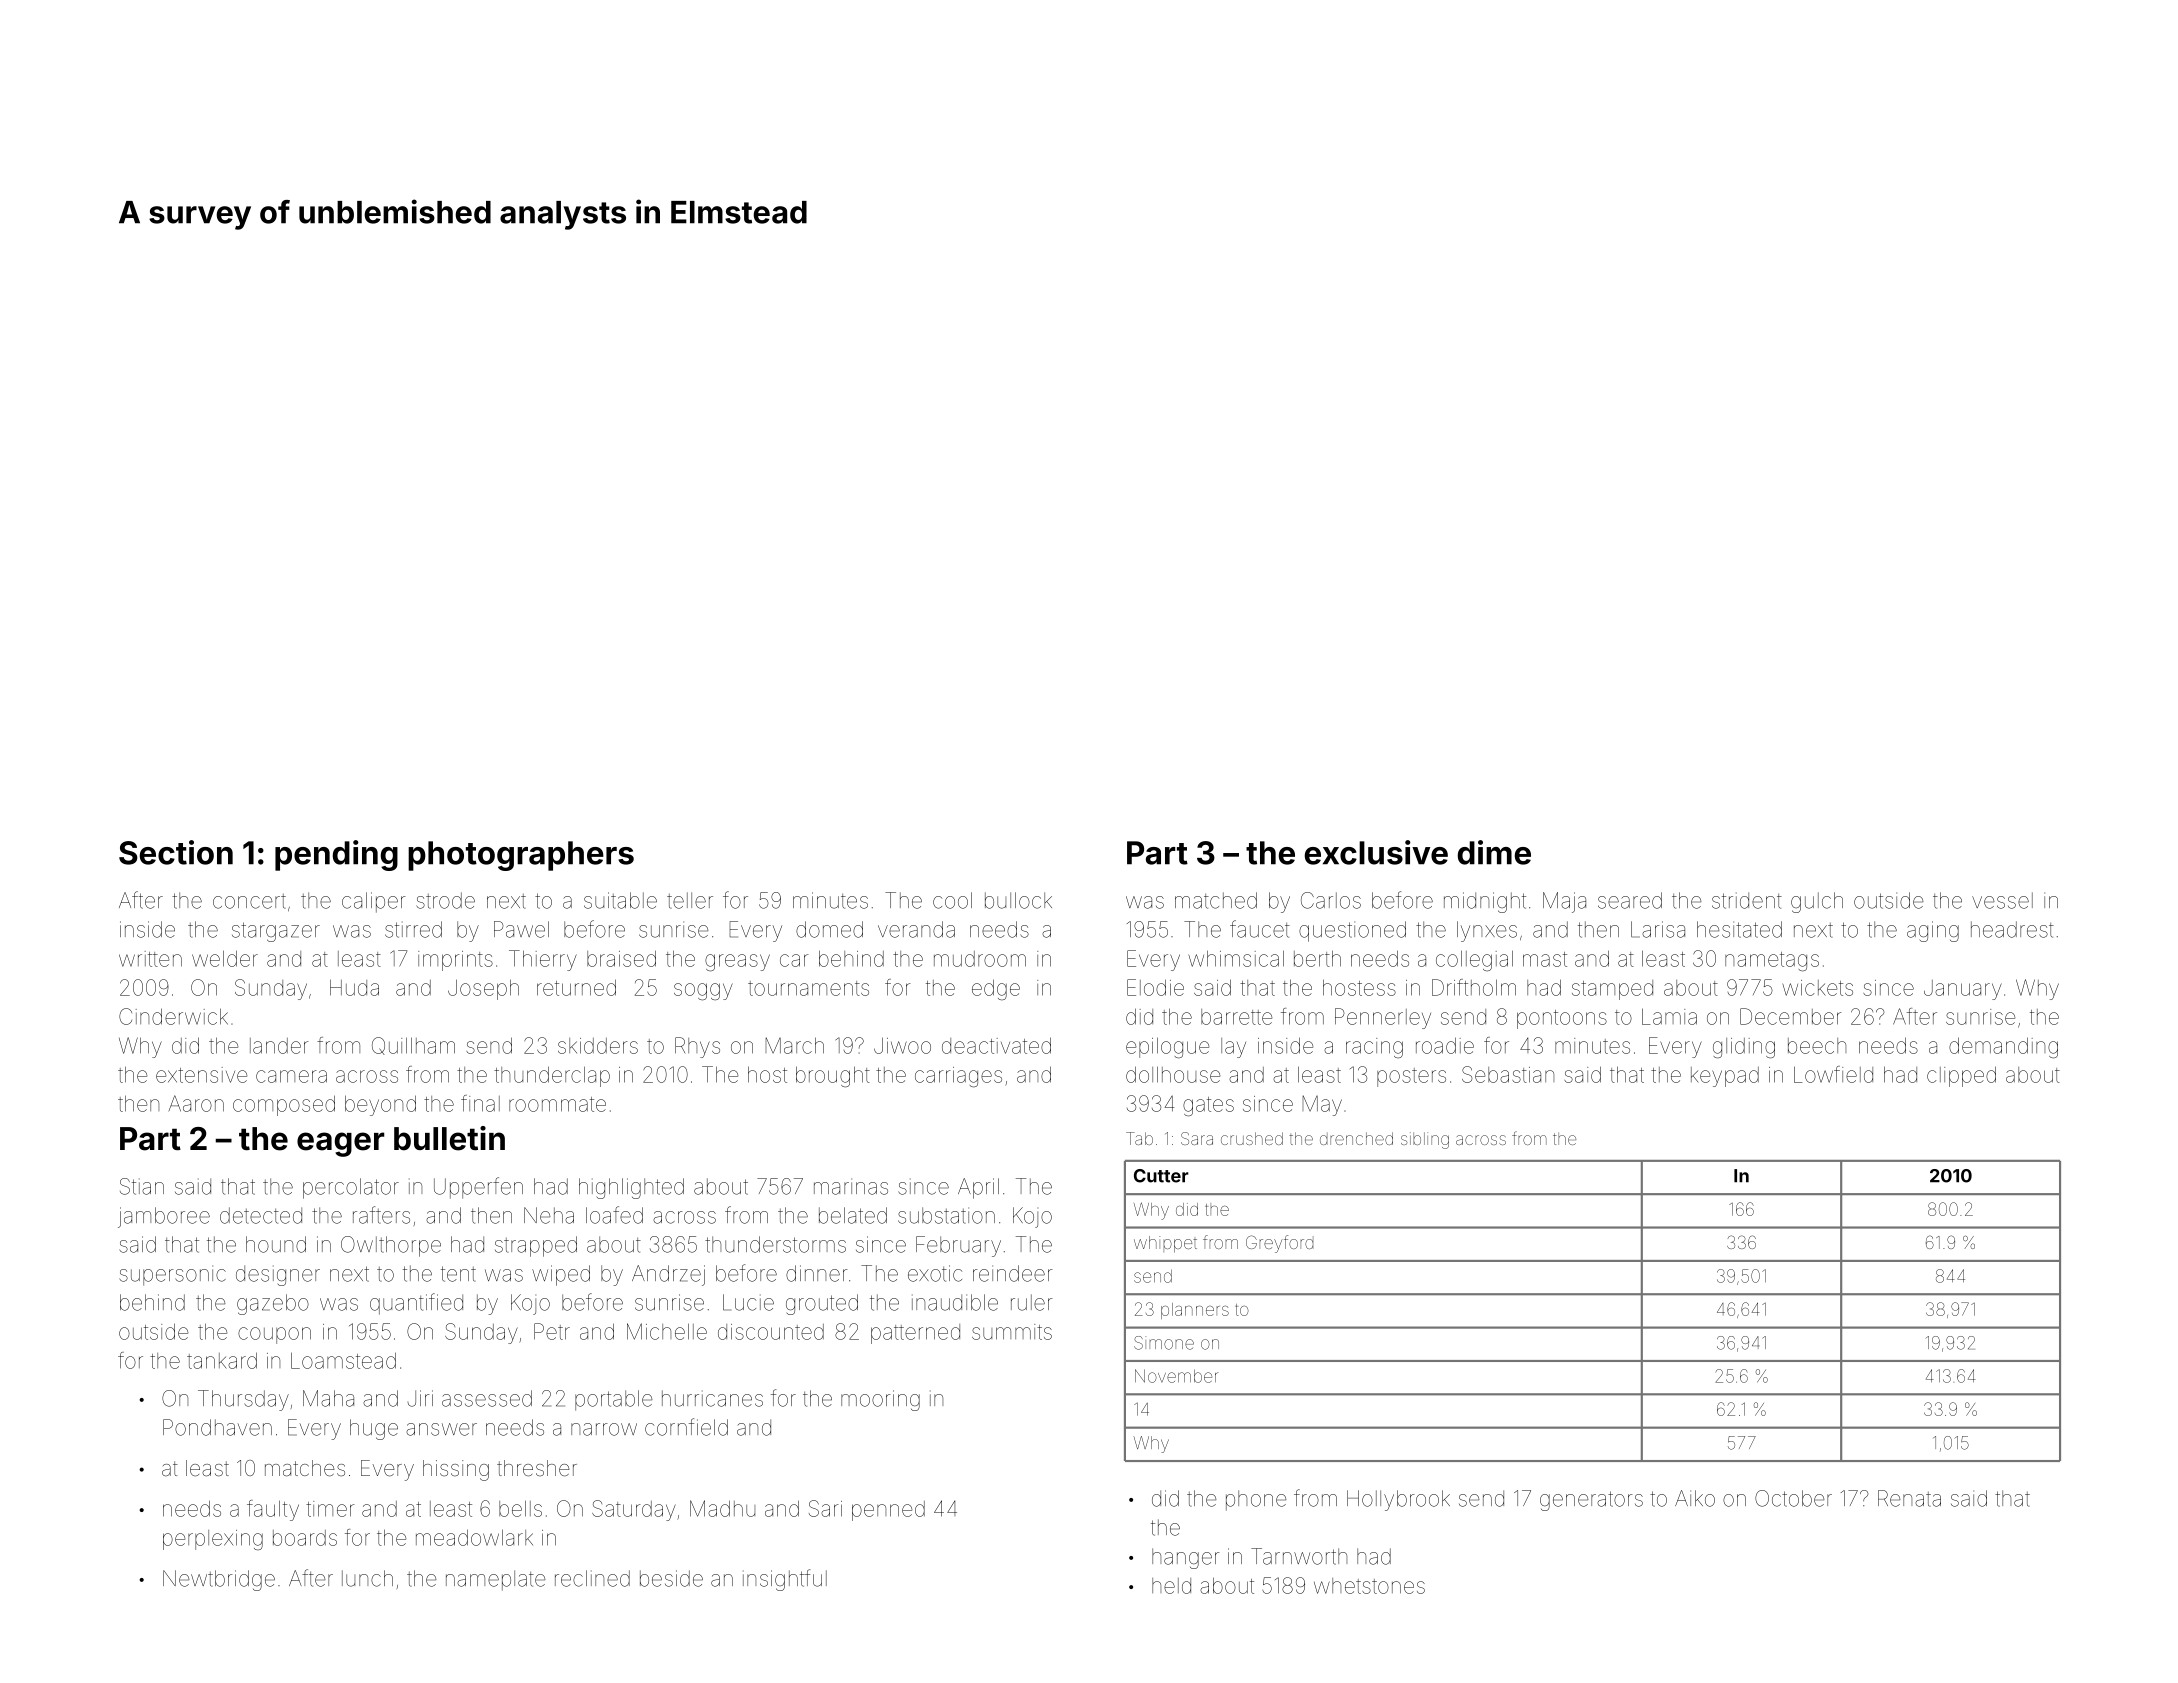 This image has height=1683, width=2178. I want to click on boards, so click(305, 1538).
